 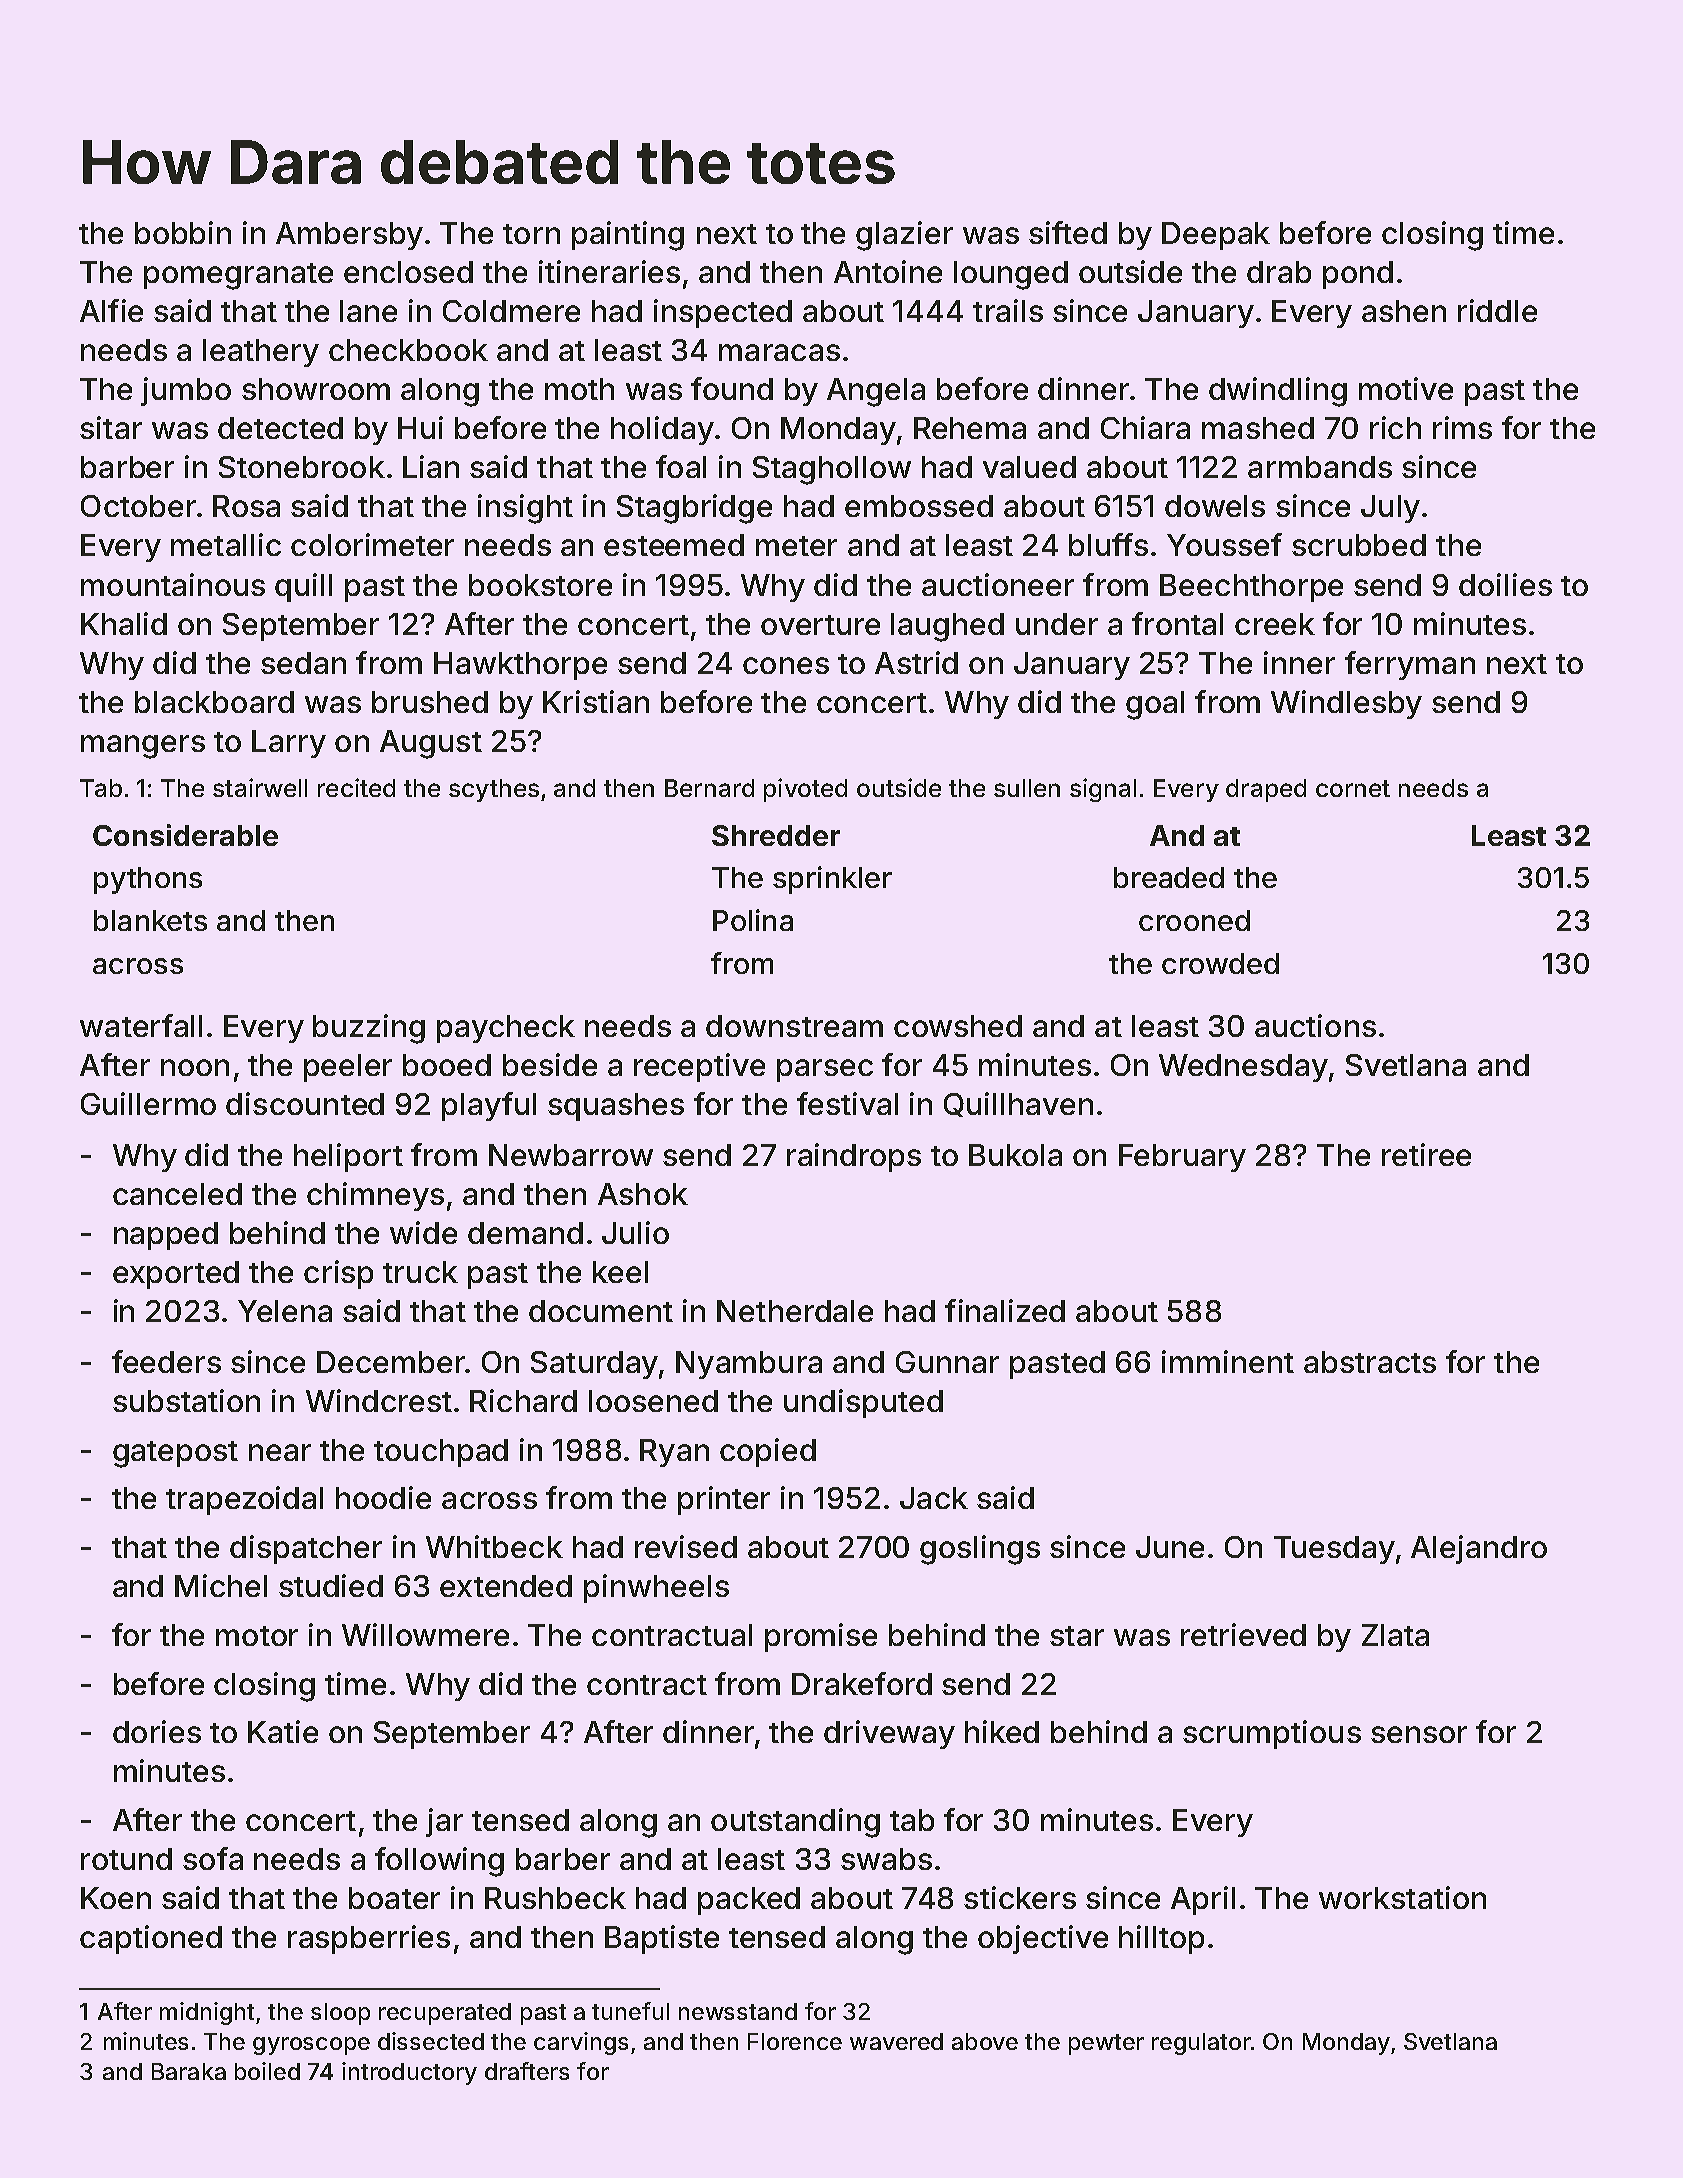 What do you see at coordinates (1410, 665) in the page?
I see `ferryman` at bounding box center [1410, 665].
